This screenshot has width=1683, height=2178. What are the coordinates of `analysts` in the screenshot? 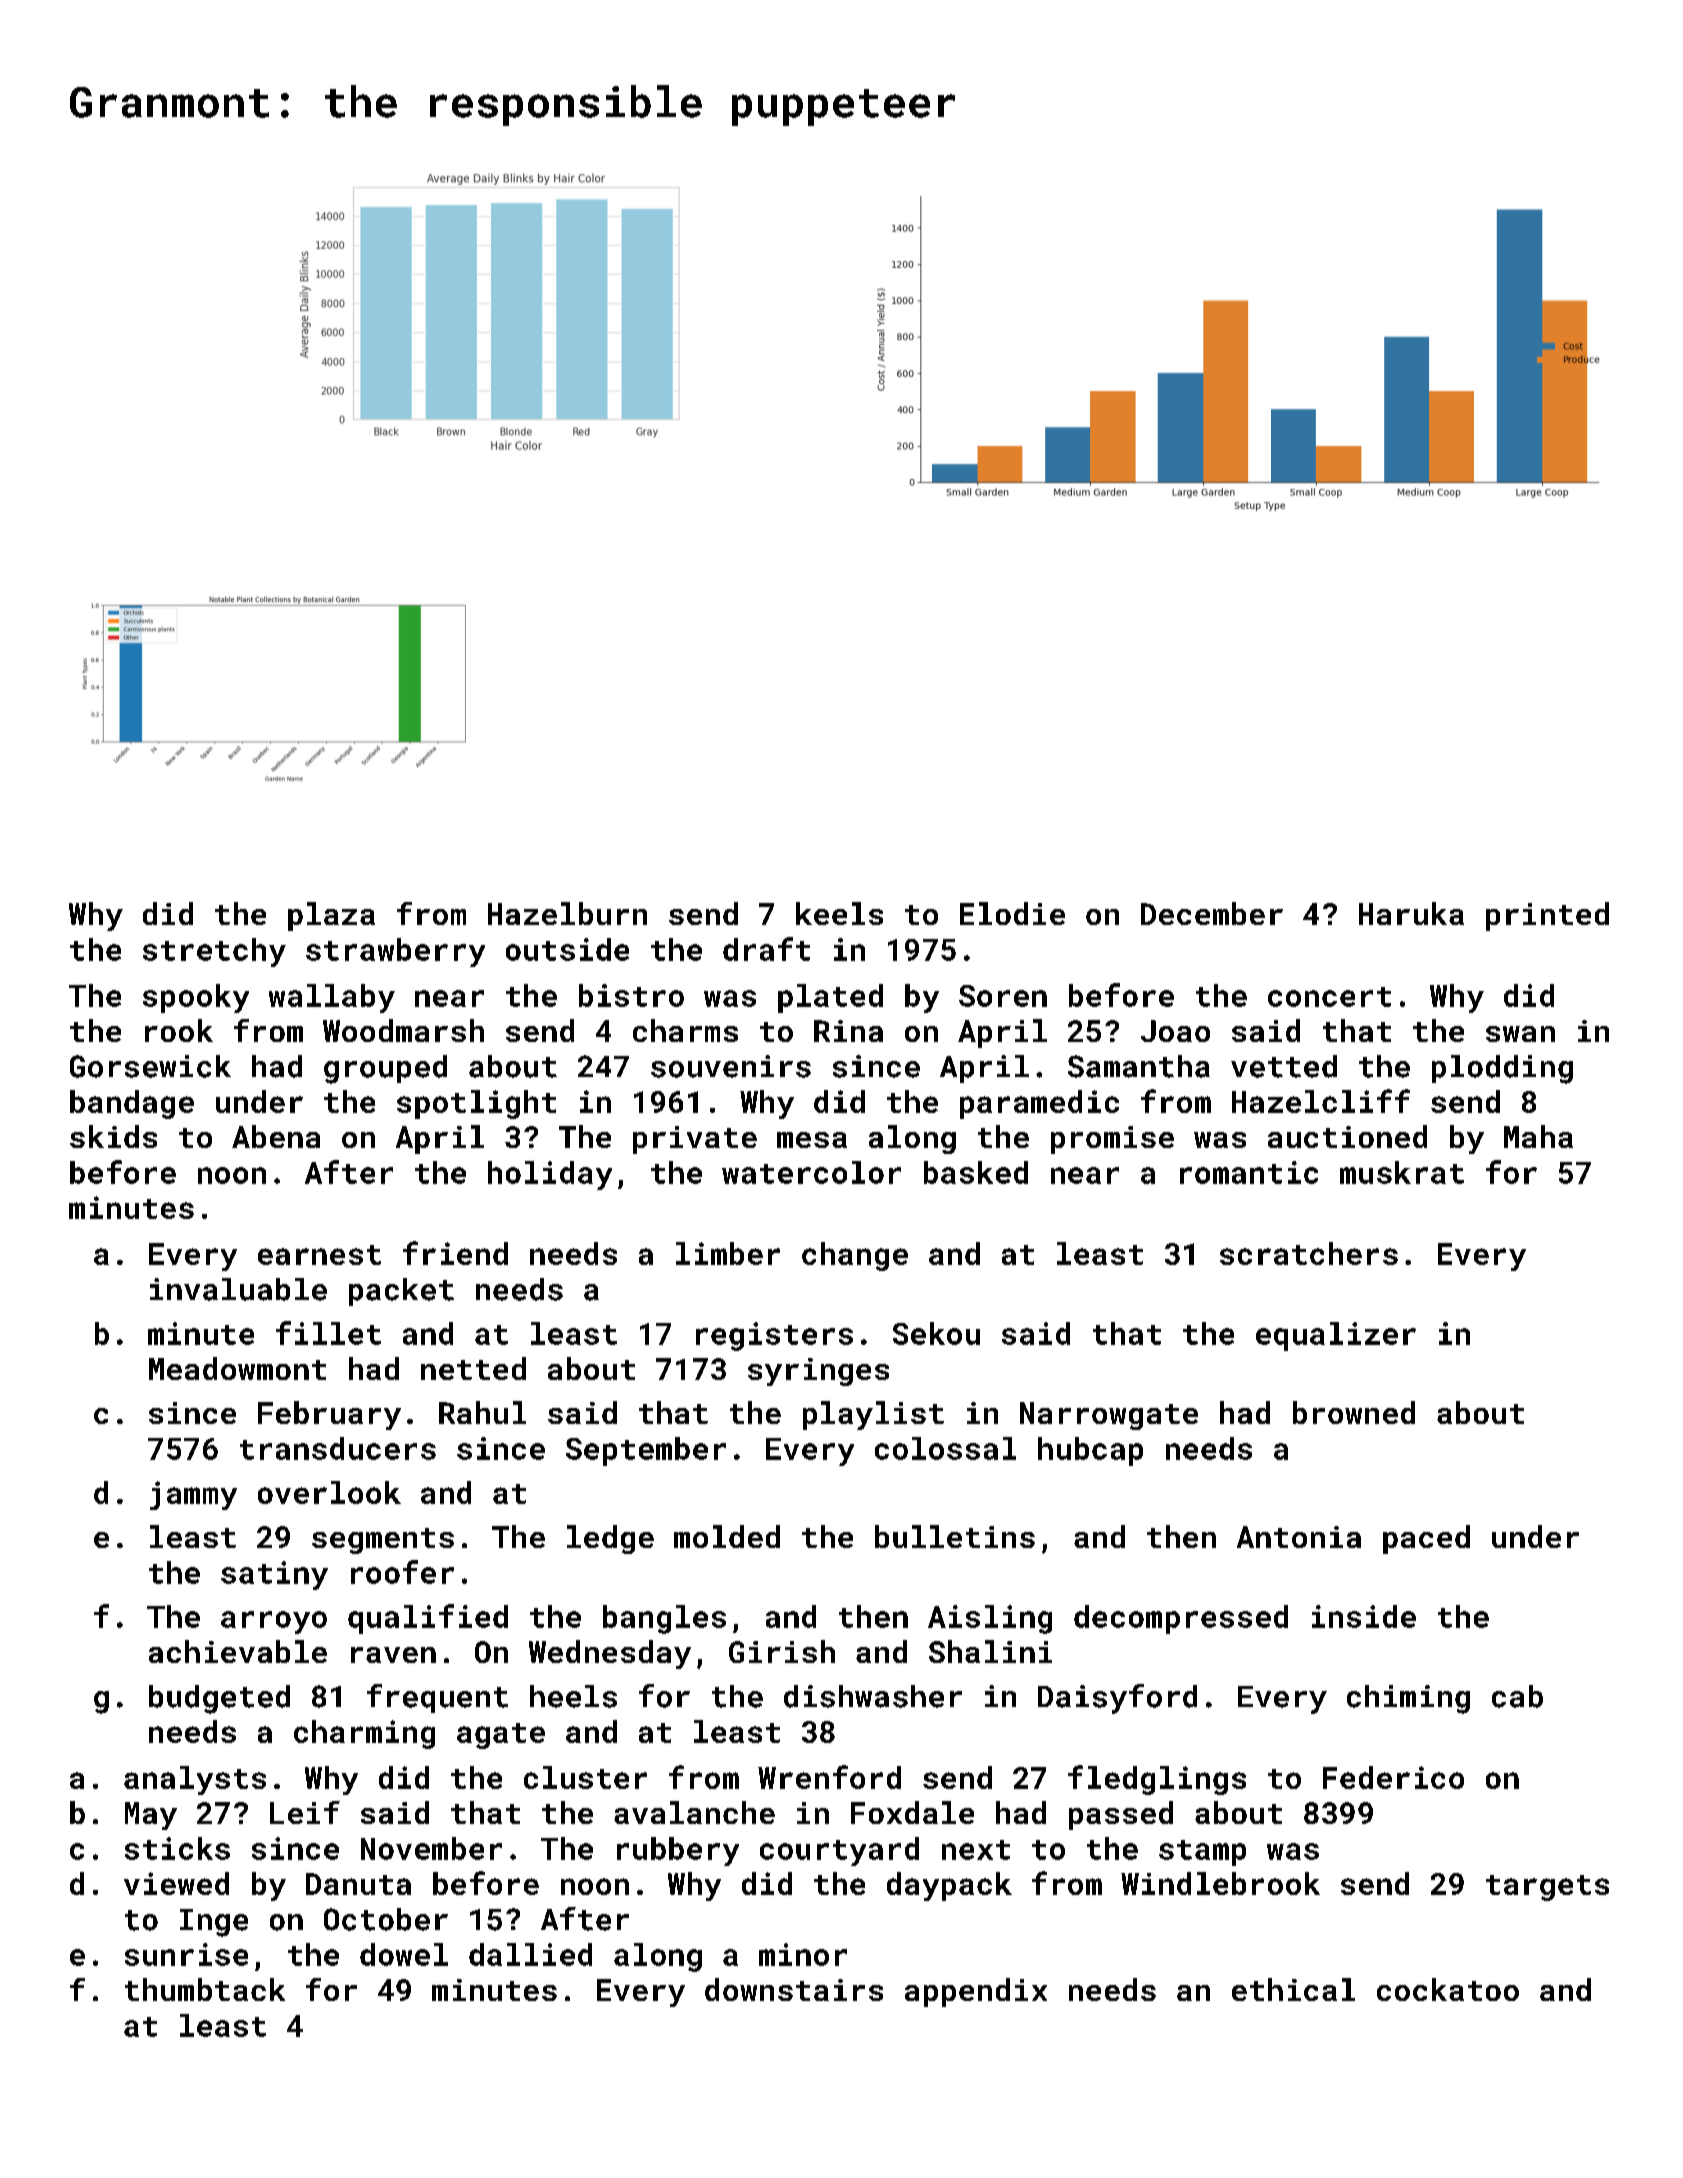 It's located at (195, 1780).
